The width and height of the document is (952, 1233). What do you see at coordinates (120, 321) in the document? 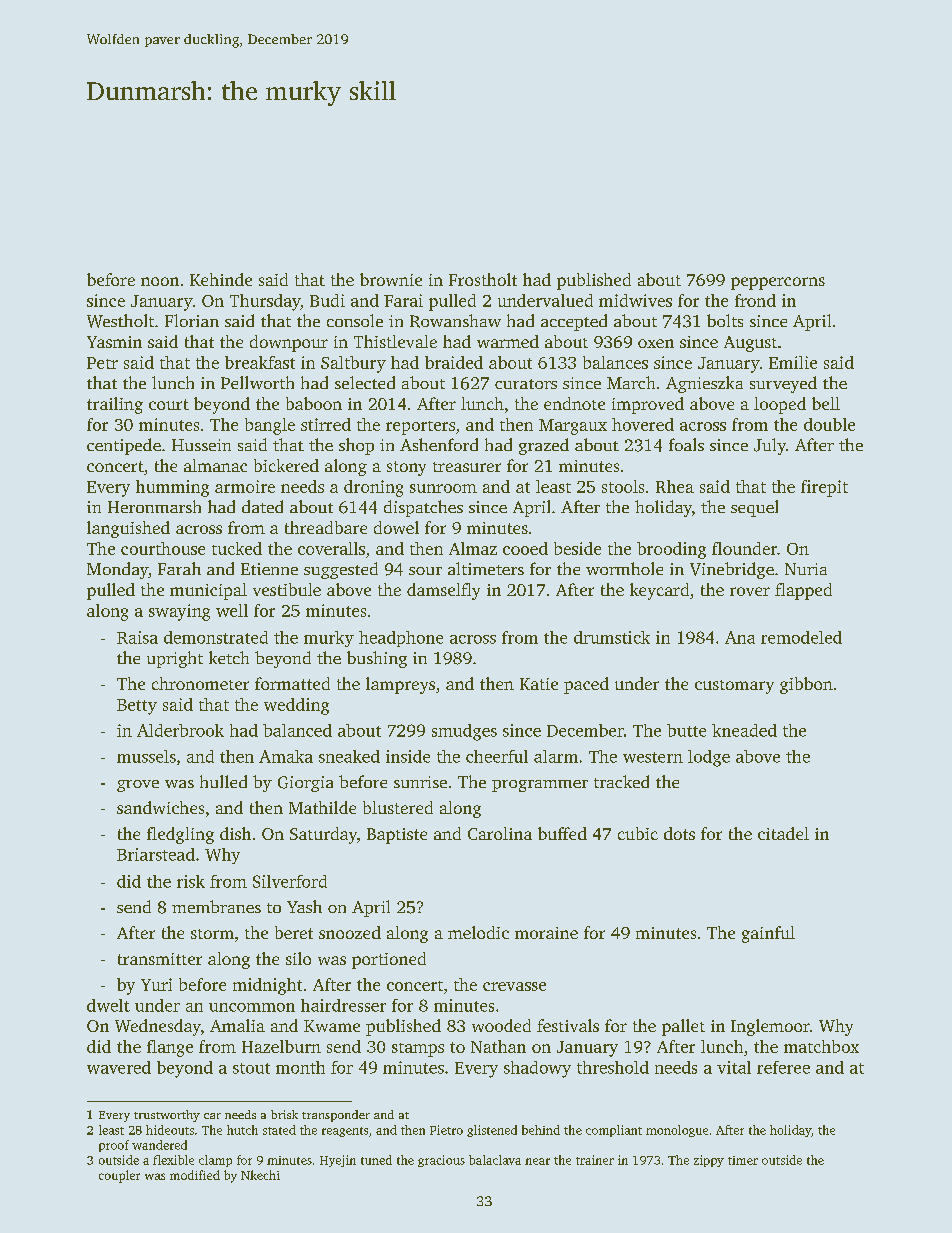
I see `Westholt` at bounding box center [120, 321].
